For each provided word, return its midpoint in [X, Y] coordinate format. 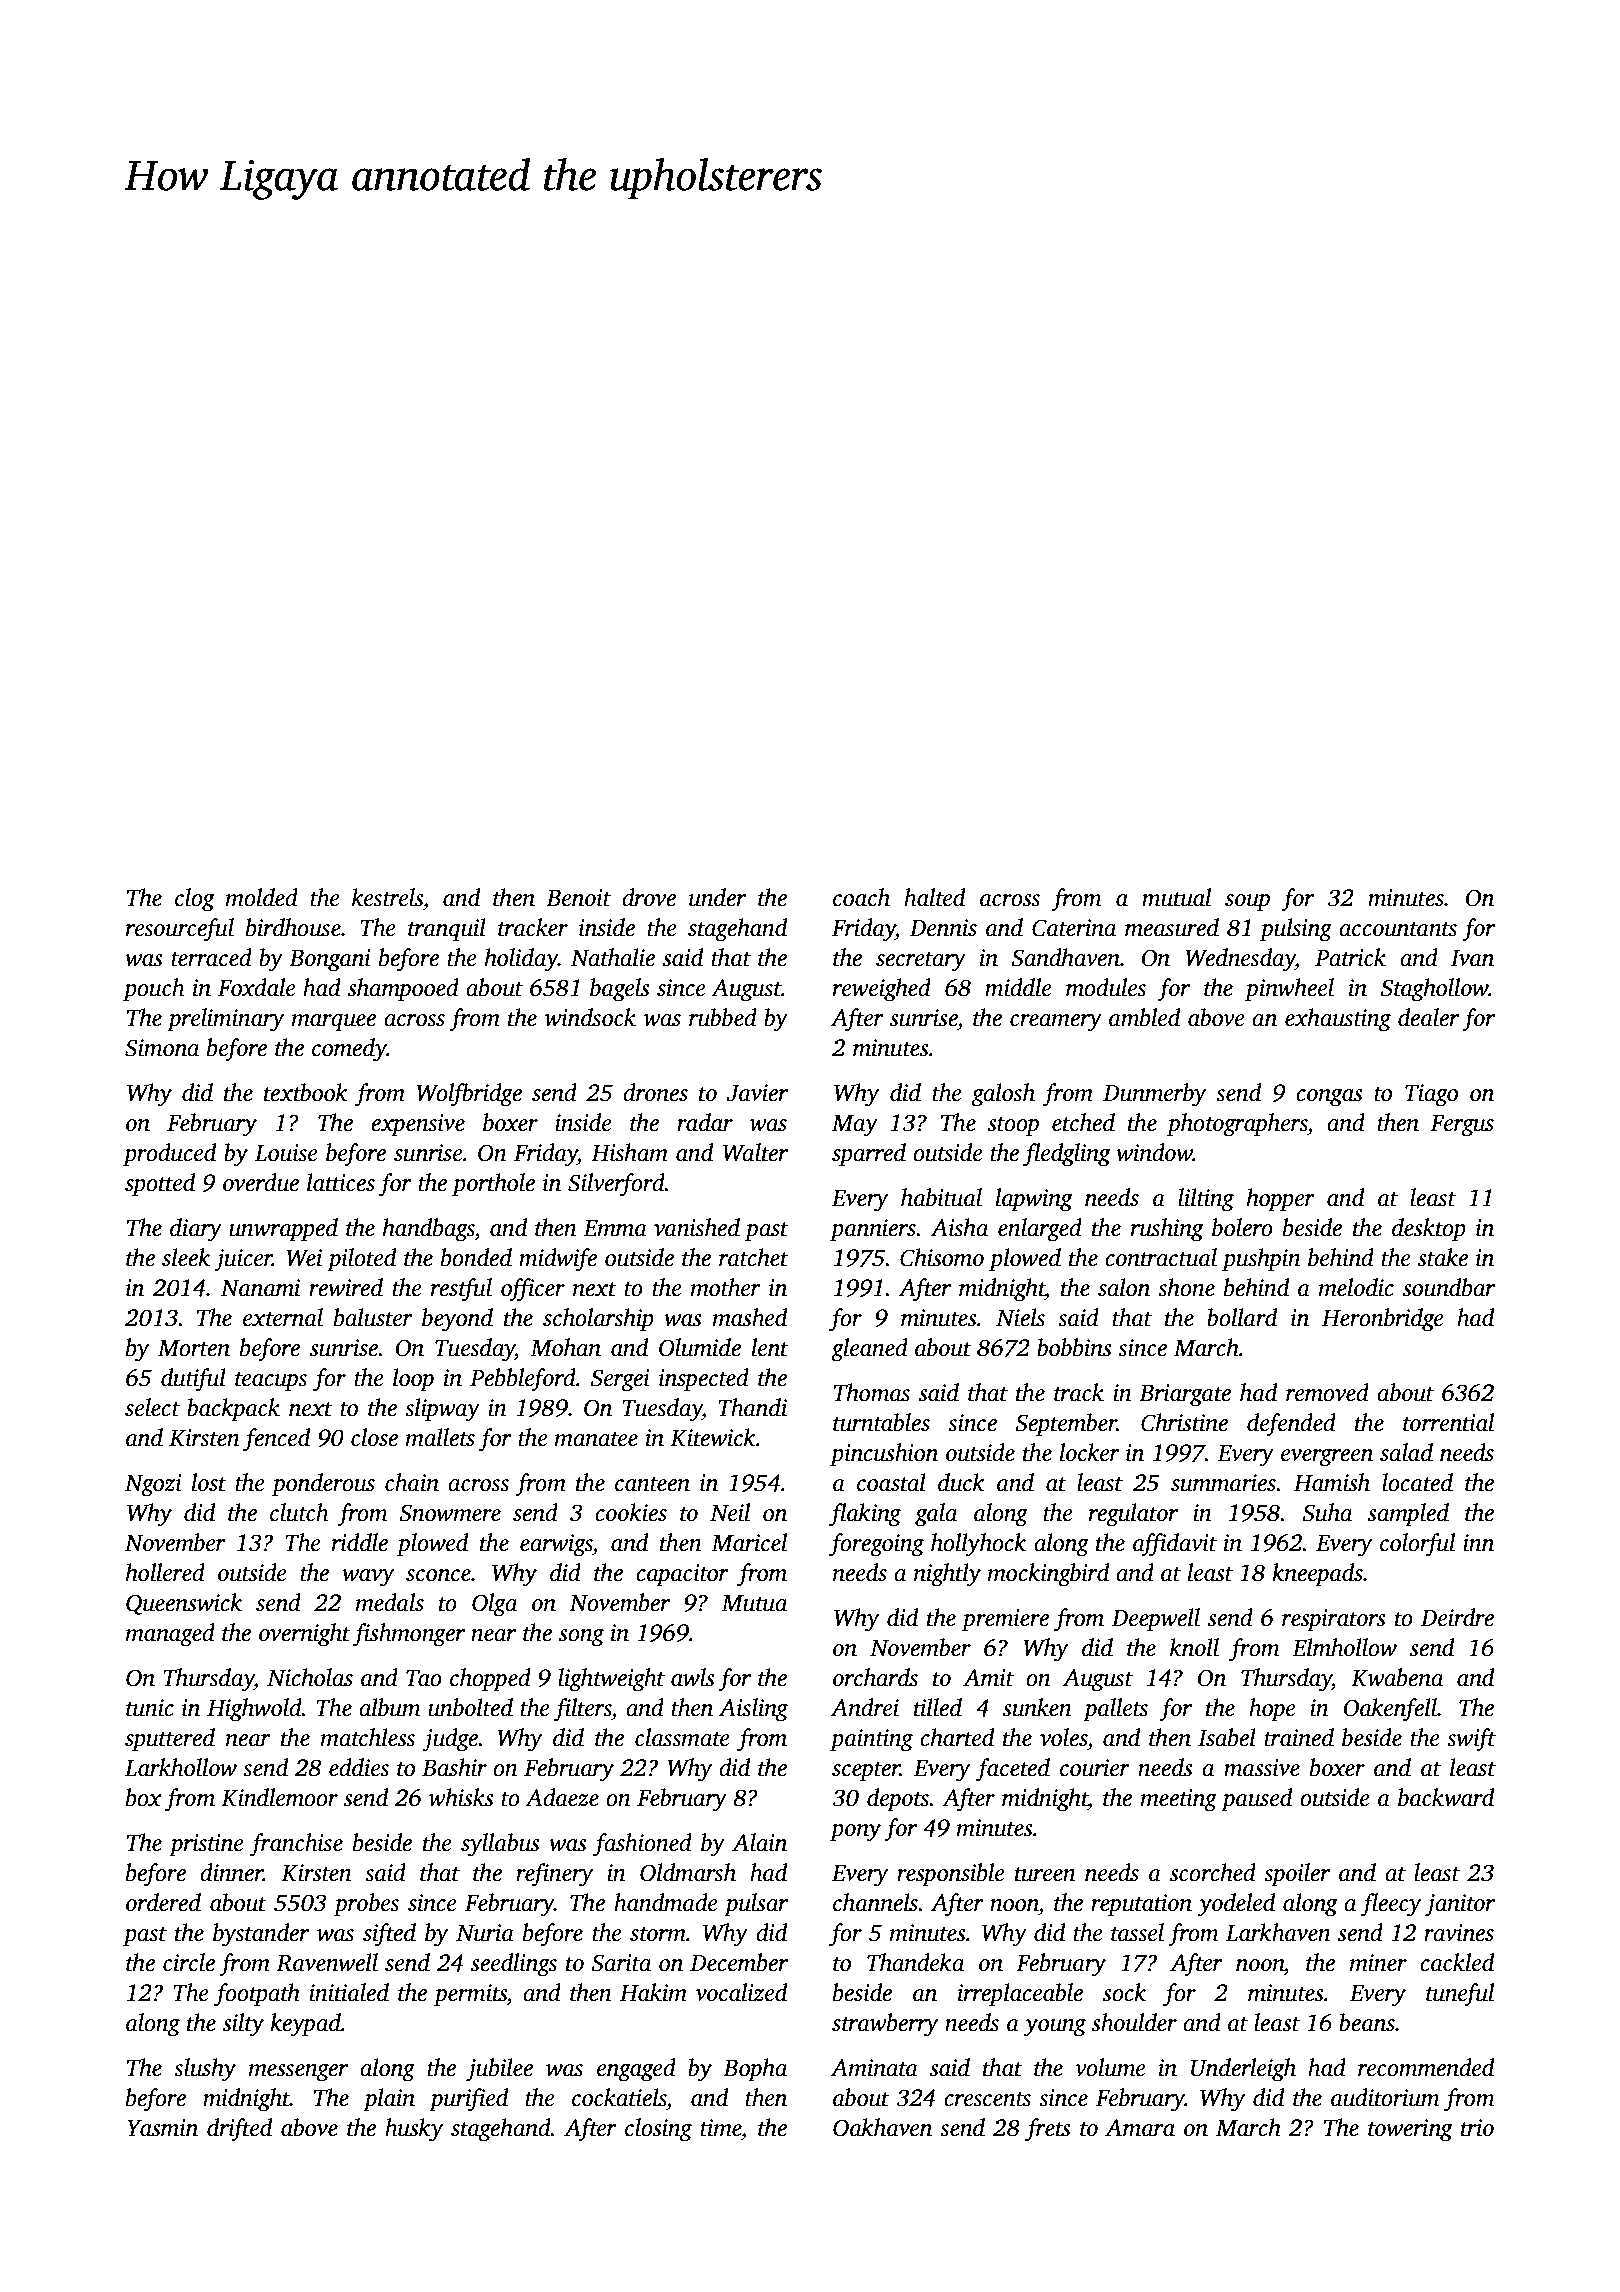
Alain [759, 1842]
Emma [615, 1228]
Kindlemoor [279, 1797]
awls [693, 1677]
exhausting [1338, 1020]
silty [243, 2025]
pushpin [1261, 1259]
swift [1471, 1740]
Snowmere [450, 1513]
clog [195, 900]
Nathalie [613, 957]
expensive [418, 1125]
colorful [1417, 1545]
